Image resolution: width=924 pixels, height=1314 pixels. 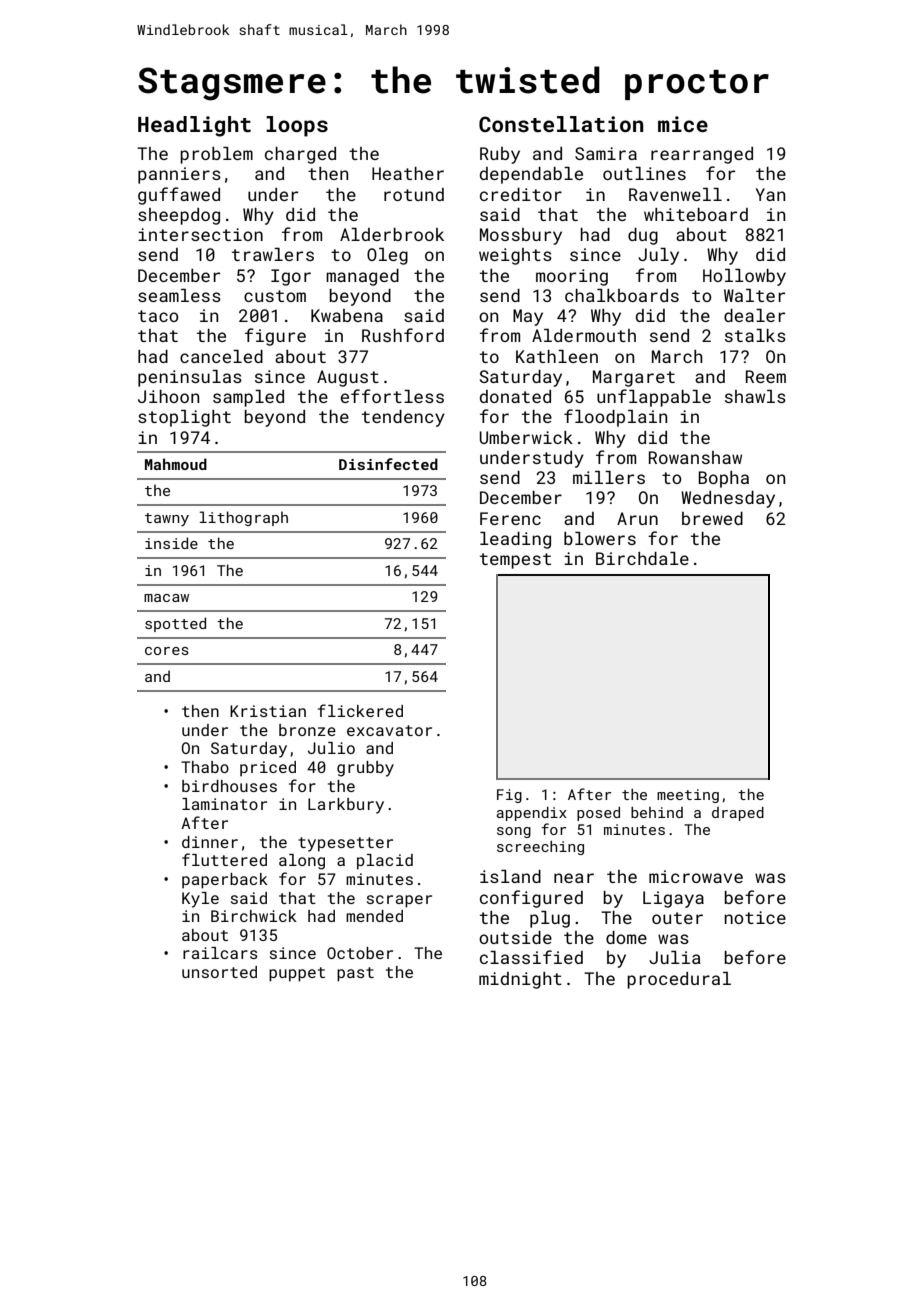 I want to click on sampled, so click(x=248, y=398).
